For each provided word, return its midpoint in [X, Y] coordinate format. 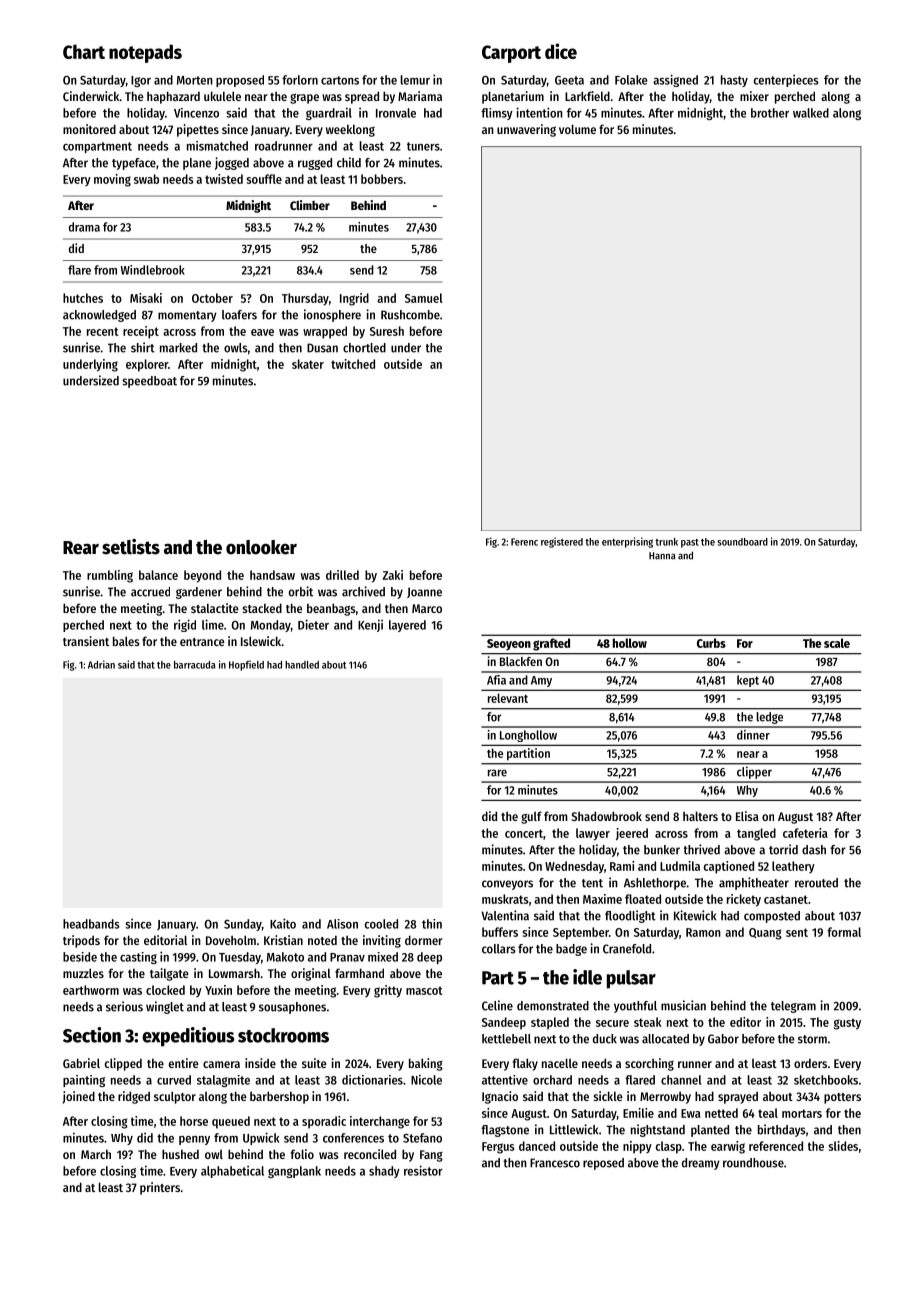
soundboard [742, 542]
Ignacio [500, 1097]
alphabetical [232, 1172]
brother [770, 113]
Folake [631, 80]
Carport [511, 54]
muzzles [83, 973]
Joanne [424, 592]
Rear [81, 548]
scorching [649, 1064]
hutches [83, 298]
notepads [145, 53]
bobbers [382, 179]
